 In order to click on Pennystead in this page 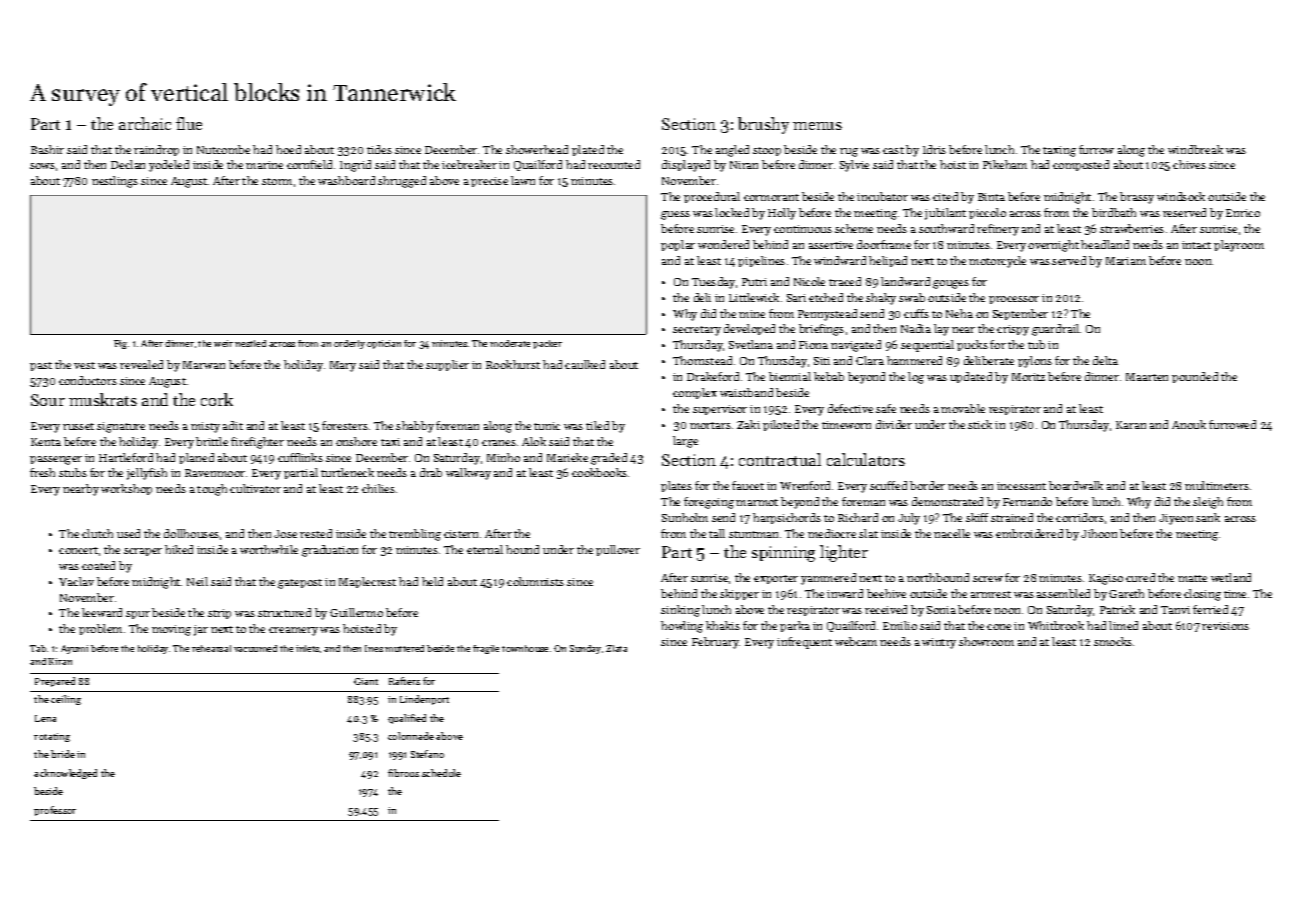, I will do `click(827, 315)`.
